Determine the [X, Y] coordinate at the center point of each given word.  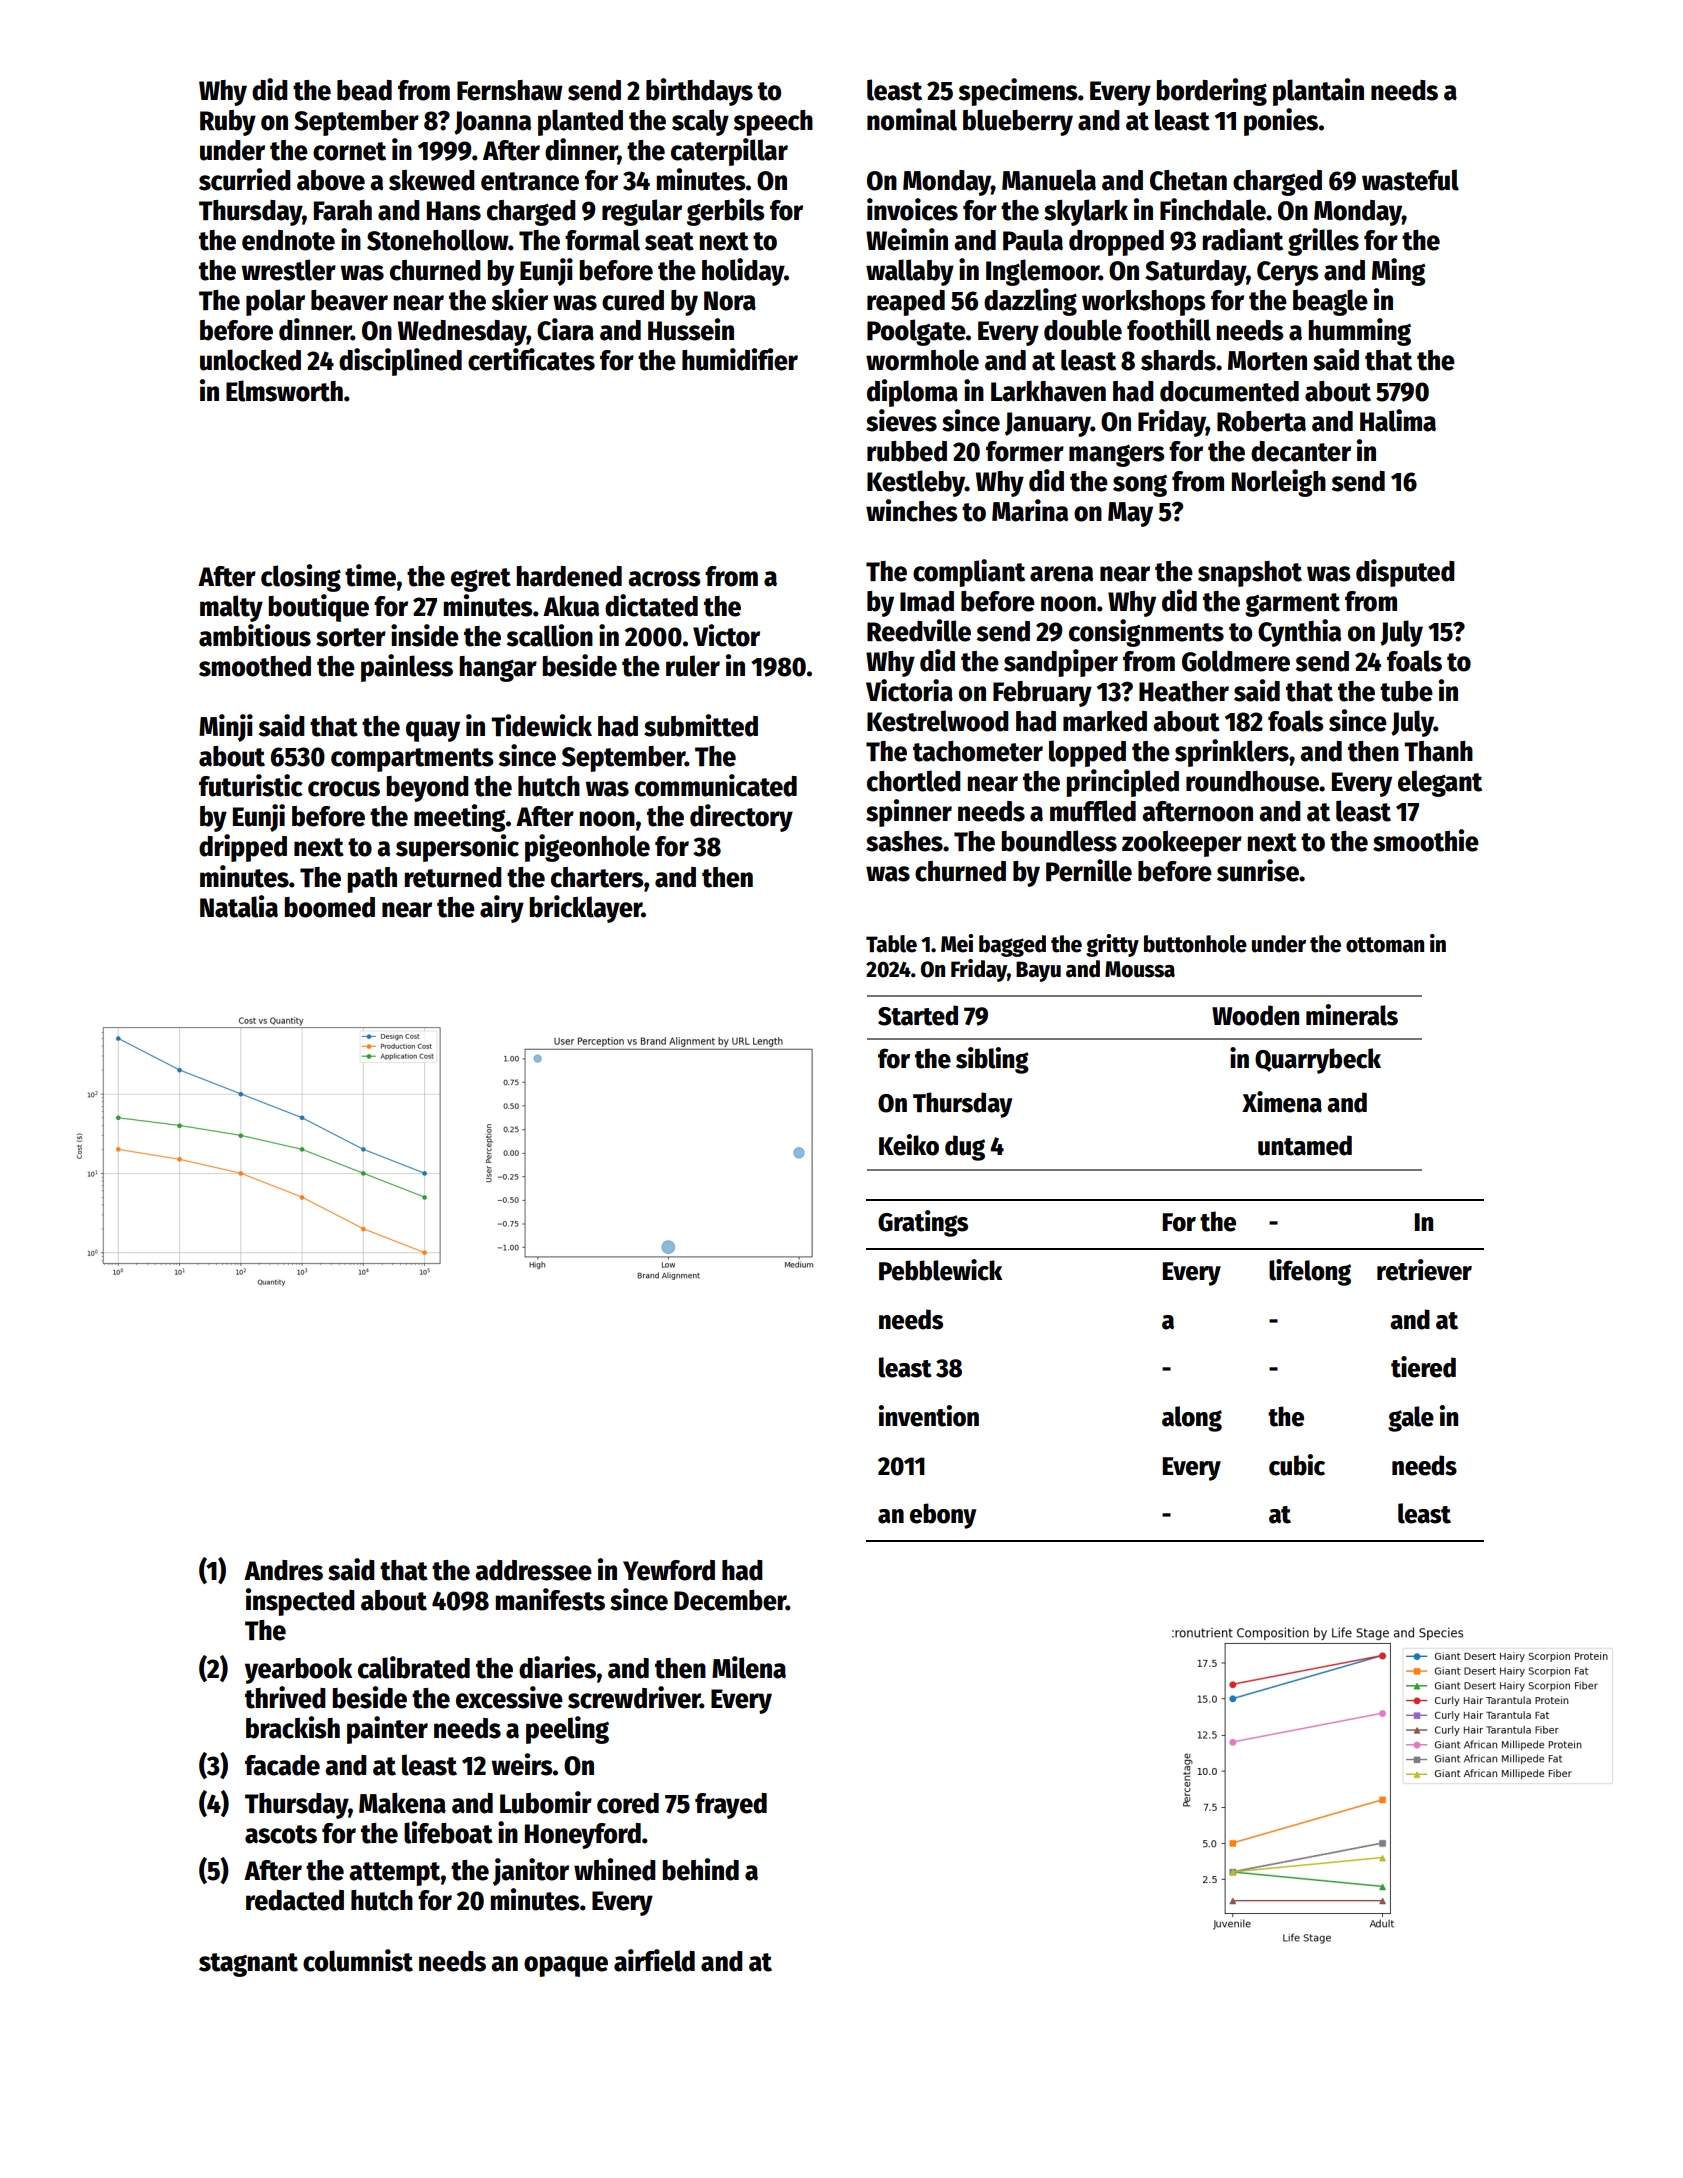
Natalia [239, 906]
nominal [912, 119]
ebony [943, 1516]
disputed [1405, 573]
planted [580, 122]
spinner [909, 813]
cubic [1297, 1465]
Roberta [1261, 421]
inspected [300, 1602]
